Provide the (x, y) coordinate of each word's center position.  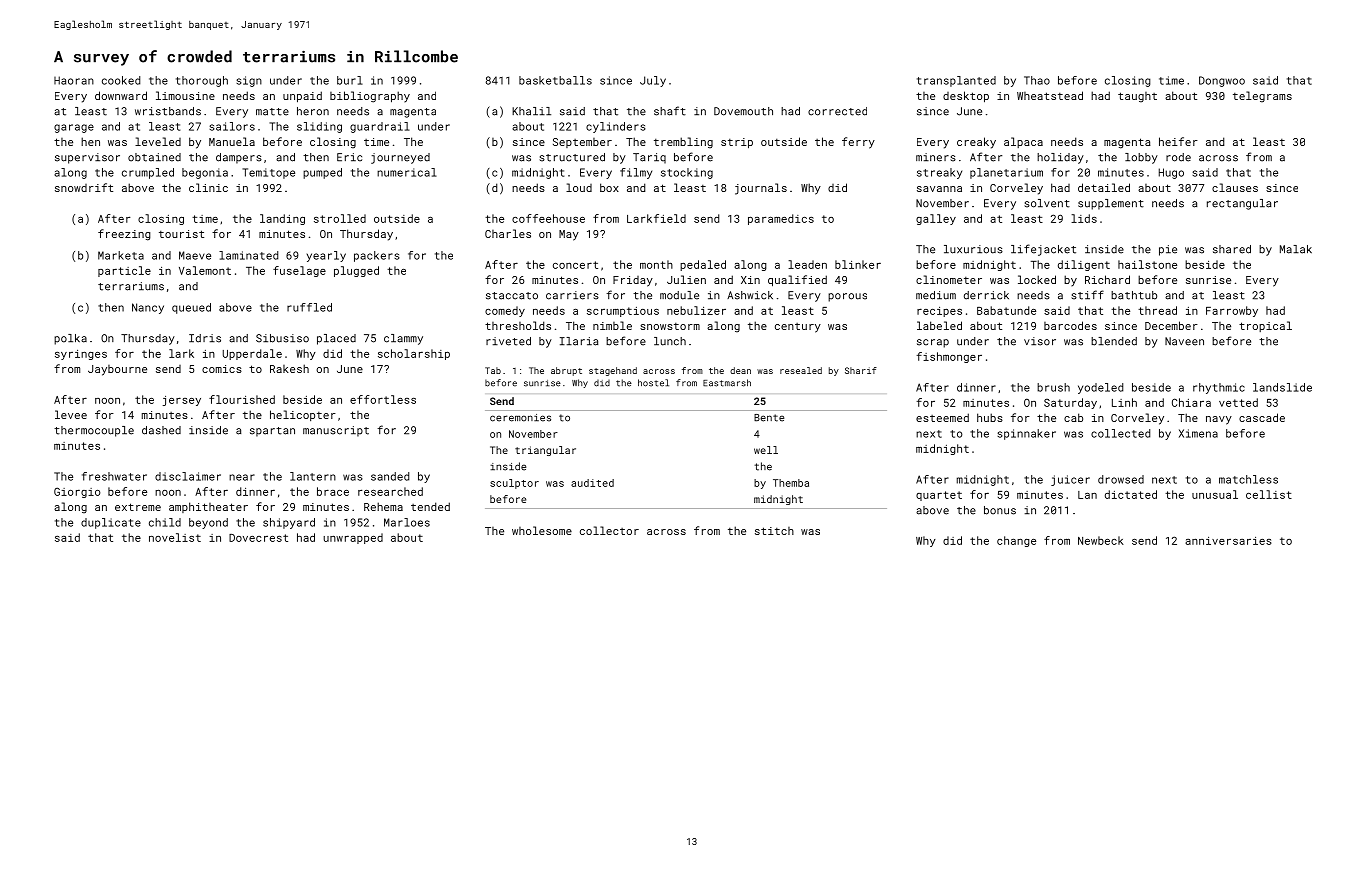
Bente (769, 418)
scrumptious (623, 312)
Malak (1296, 249)
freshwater (114, 476)
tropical (1265, 326)
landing (282, 219)
